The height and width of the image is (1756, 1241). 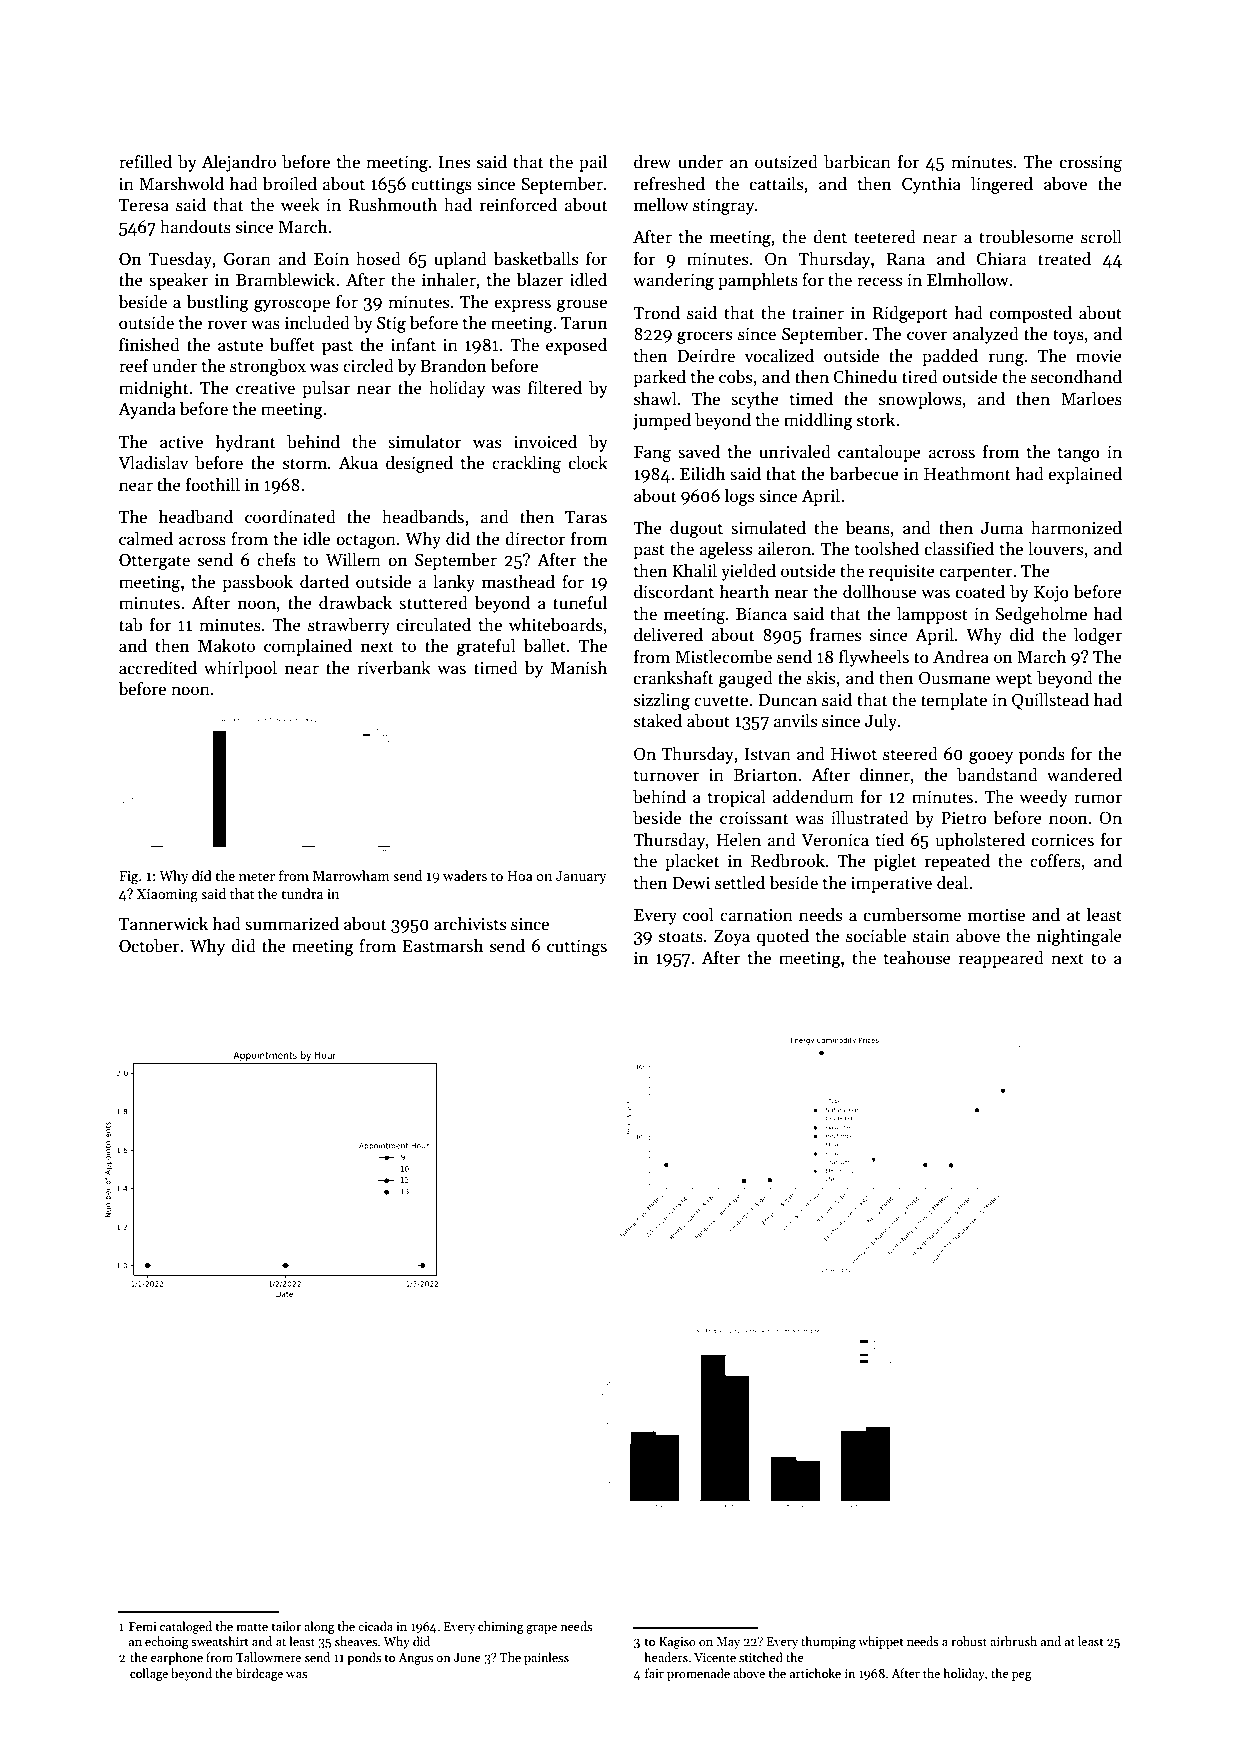 What do you see at coordinates (535, 539) in the image?
I see `director` at bounding box center [535, 539].
